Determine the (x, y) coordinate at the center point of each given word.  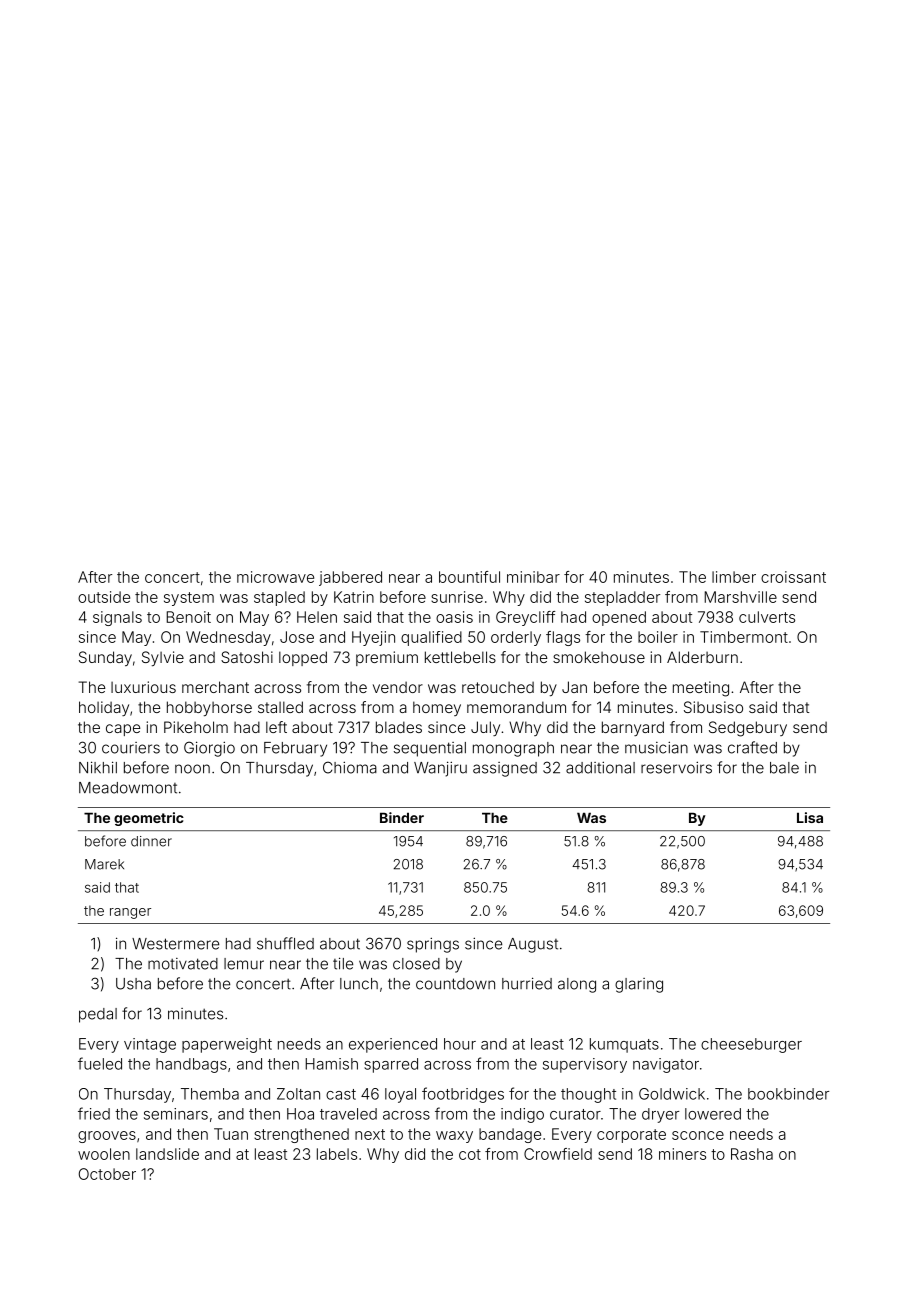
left (276, 727)
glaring (639, 985)
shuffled (285, 943)
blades (399, 727)
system (189, 599)
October (107, 1174)
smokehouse (599, 657)
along (577, 985)
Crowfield (558, 1154)
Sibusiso (713, 707)
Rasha (752, 1154)
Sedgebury (748, 729)
